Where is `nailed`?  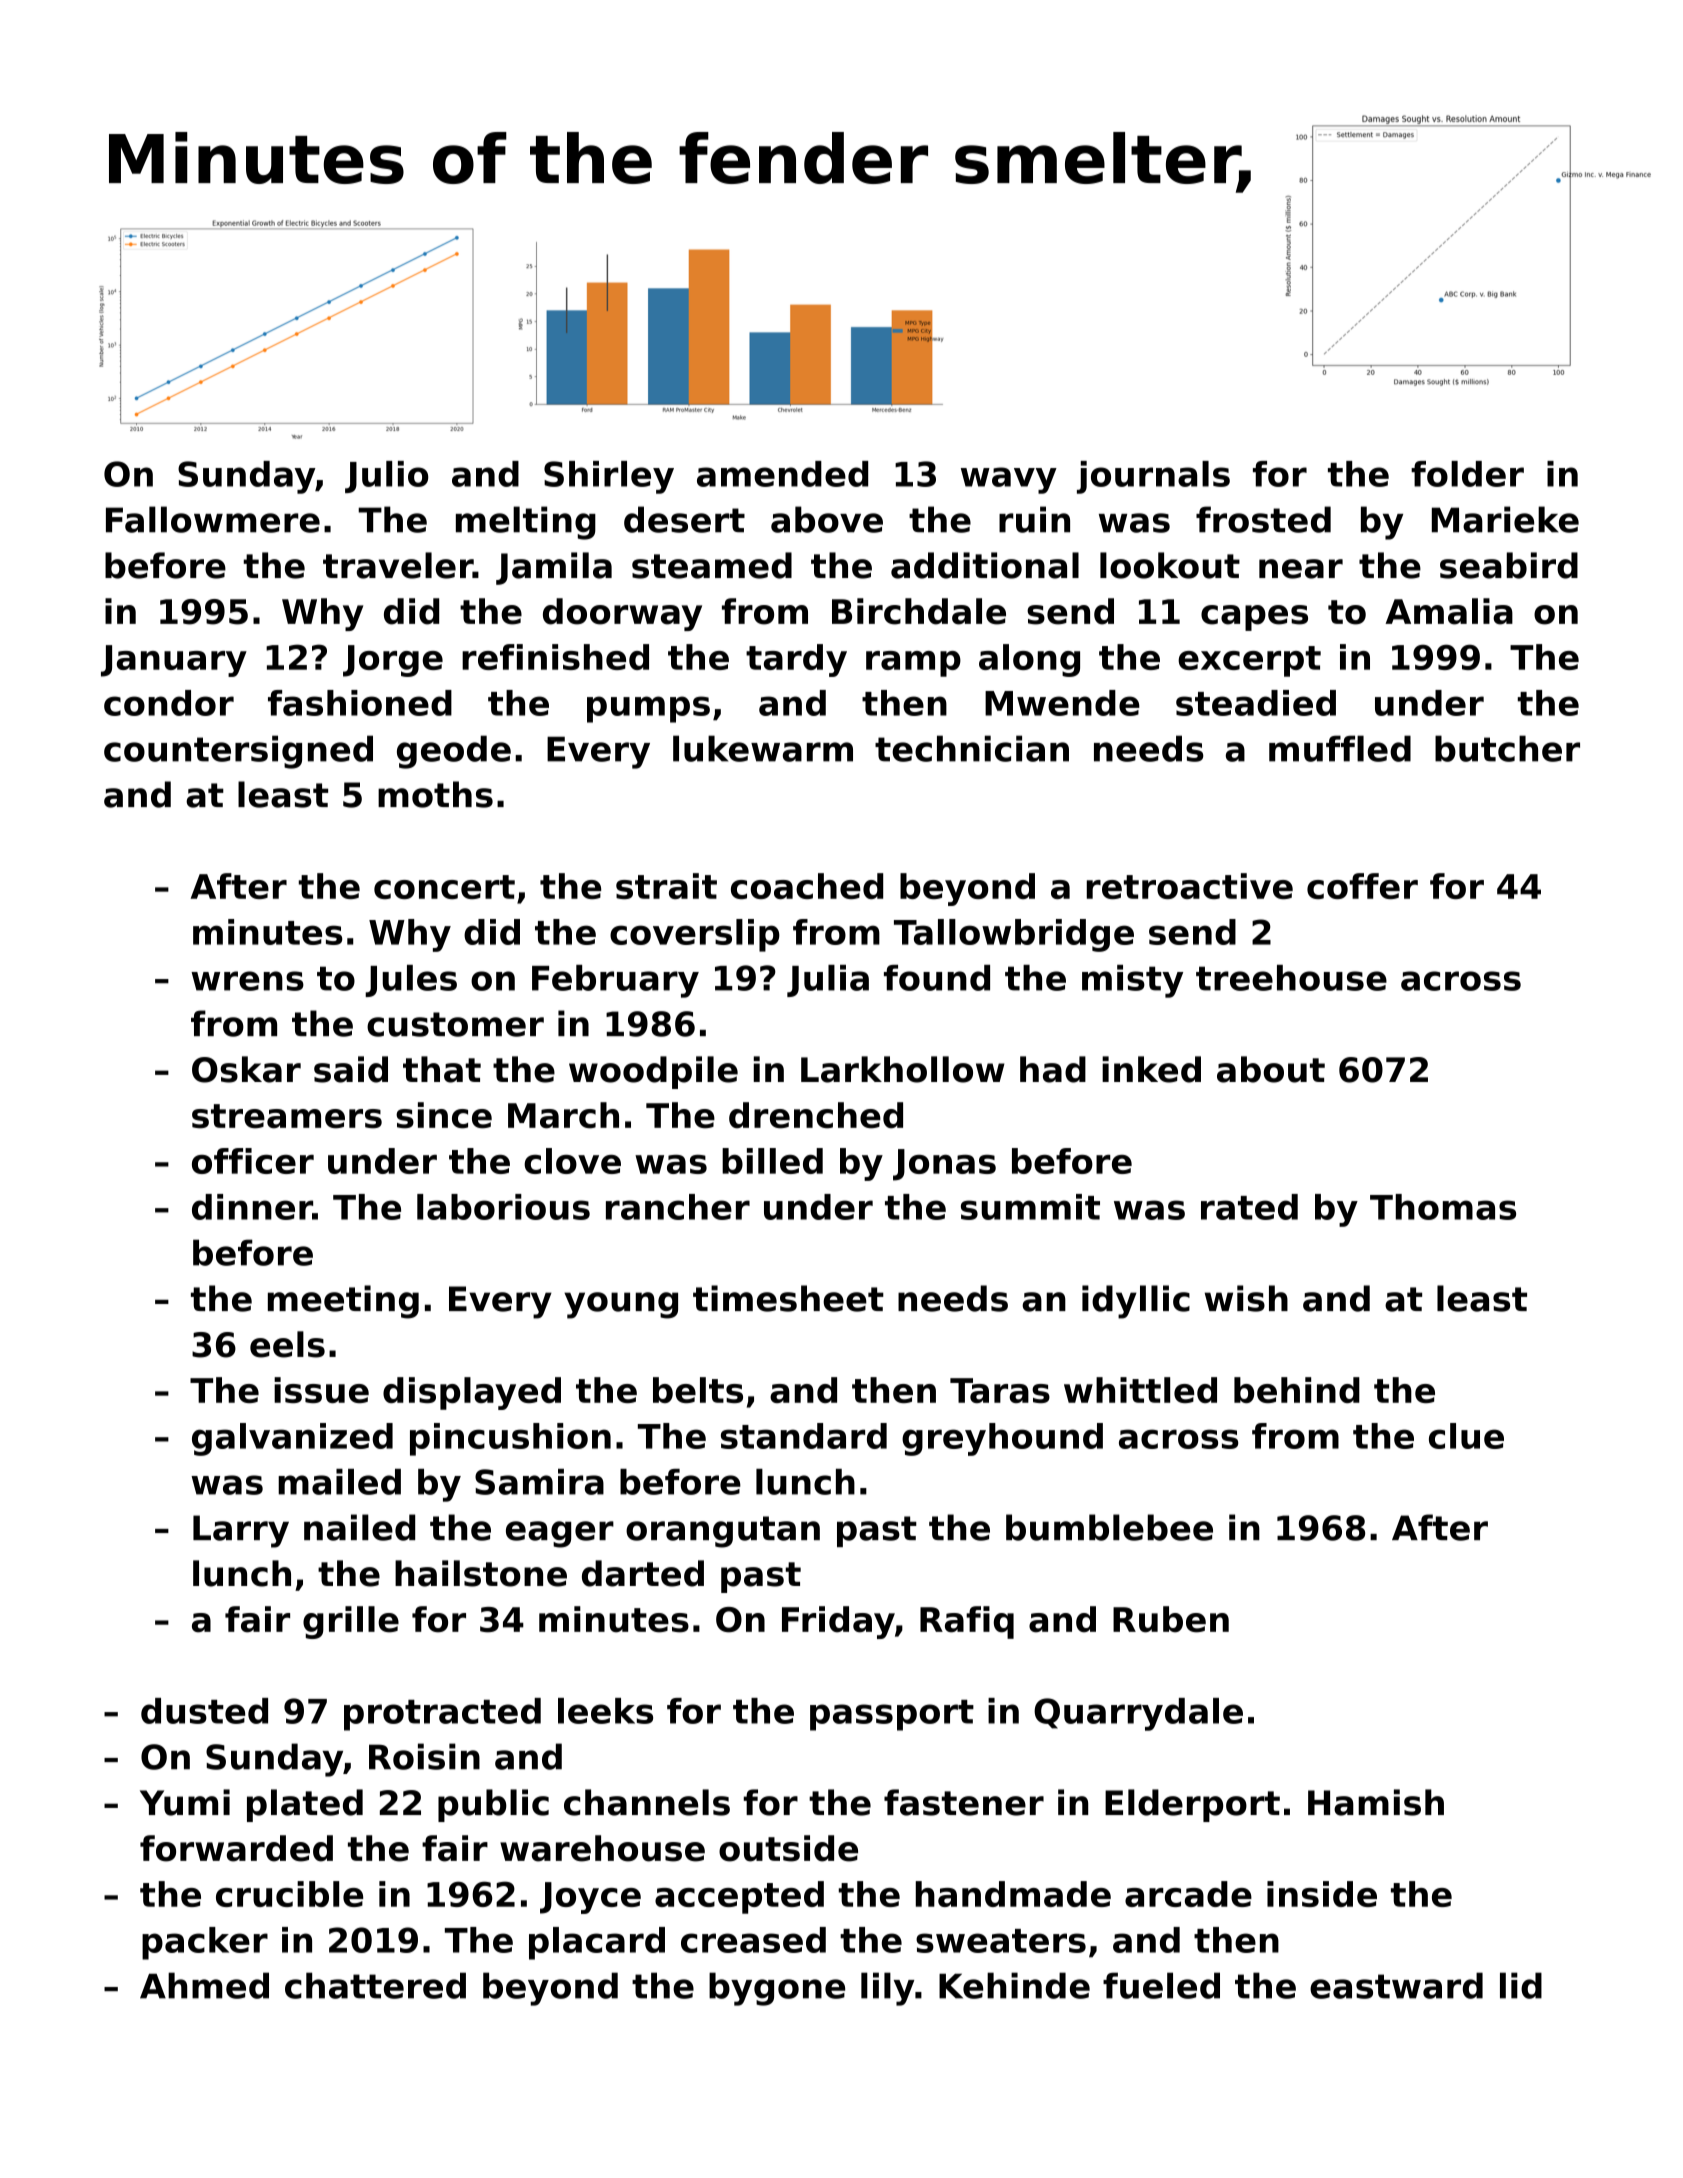
nailed is located at coordinates (359, 1527).
